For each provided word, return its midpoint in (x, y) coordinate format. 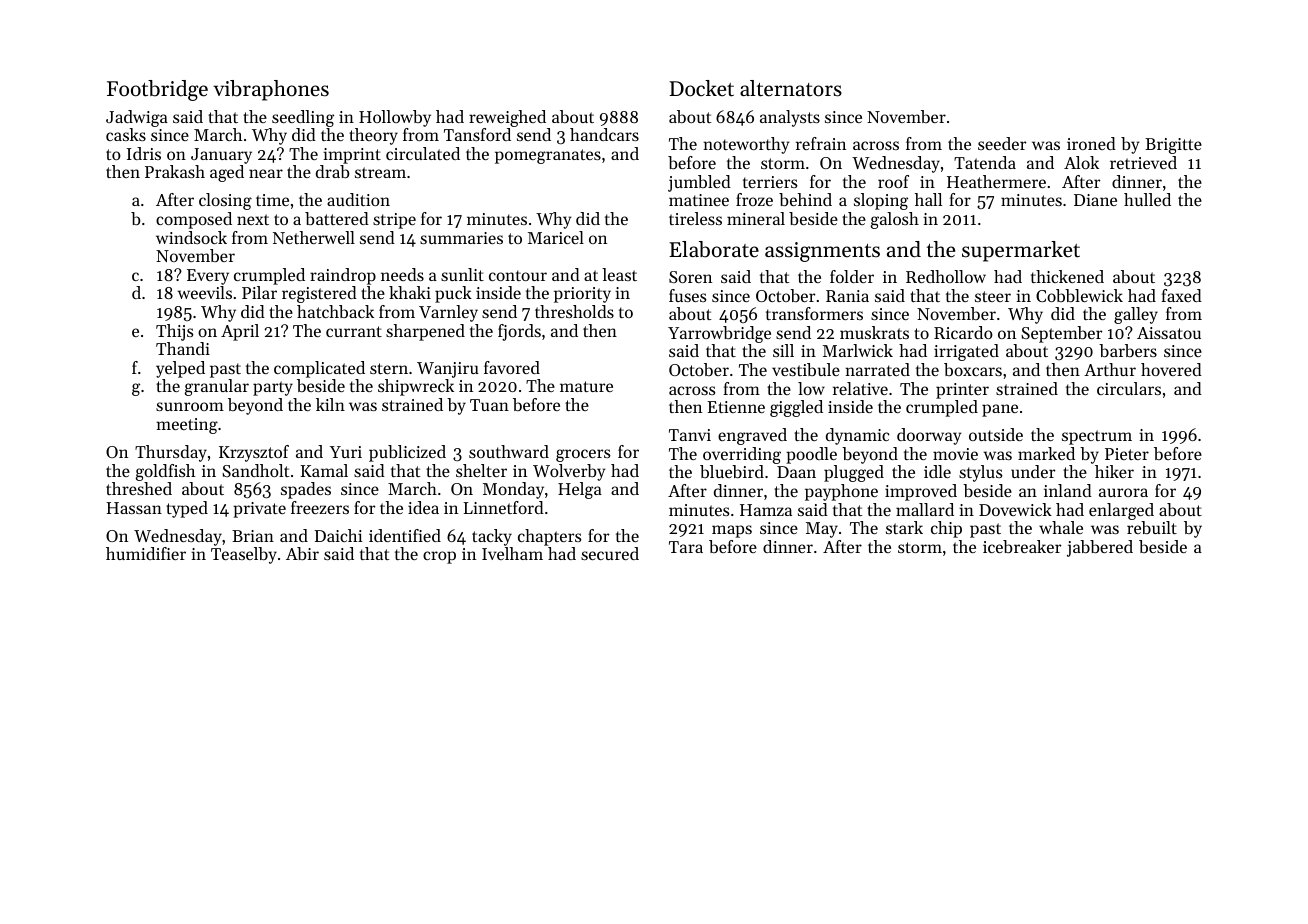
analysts (790, 118)
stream (380, 172)
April (240, 332)
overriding (742, 455)
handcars (604, 134)
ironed (1091, 143)
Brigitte (1173, 146)
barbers (1128, 350)
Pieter (1127, 454)
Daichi (338, 535)
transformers (814, 313)
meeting (187, 426)
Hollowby (395, 118)
